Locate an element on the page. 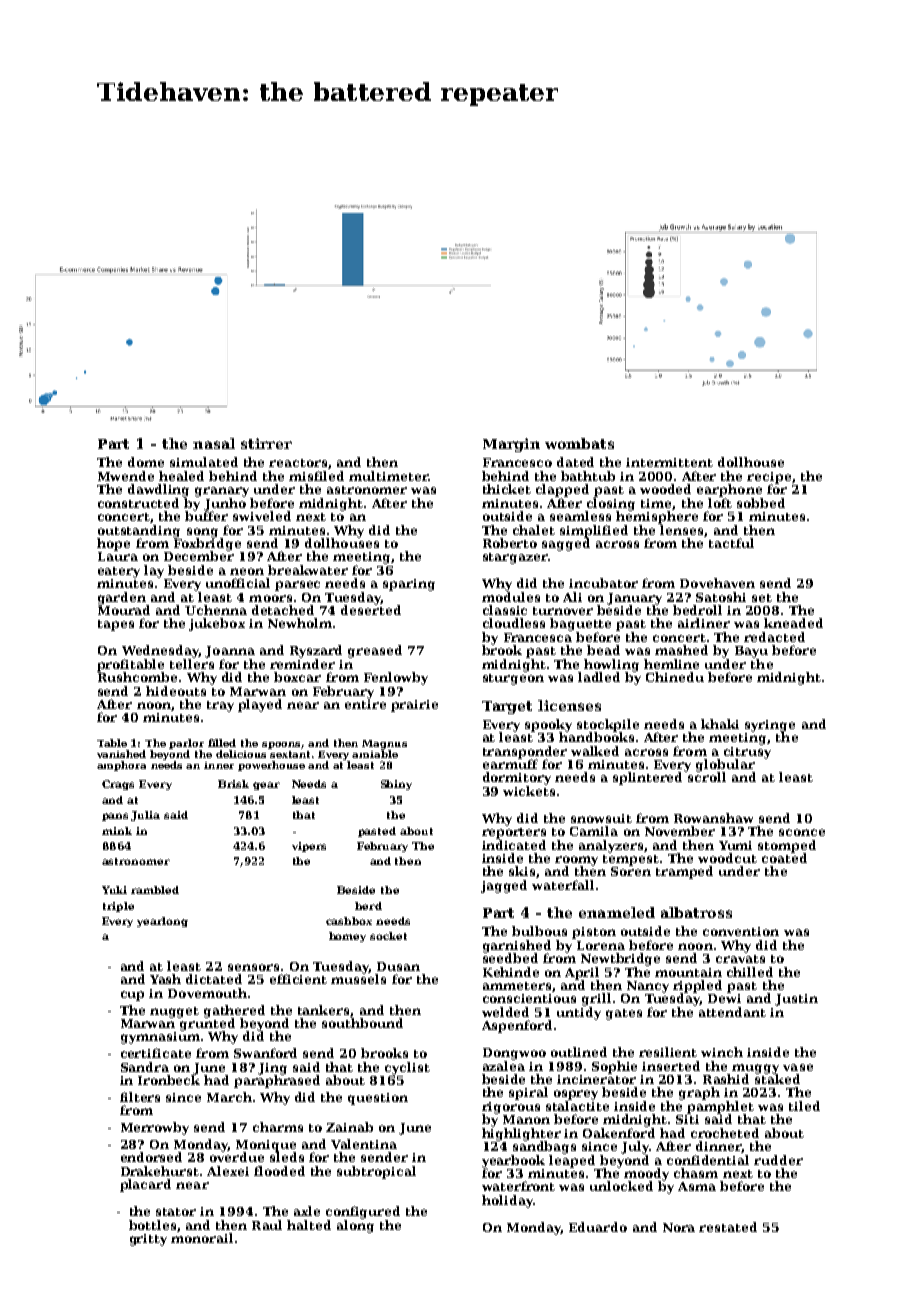 The height and width of the page is (1308, 924). wombats is located at coordinates (579, 443).
